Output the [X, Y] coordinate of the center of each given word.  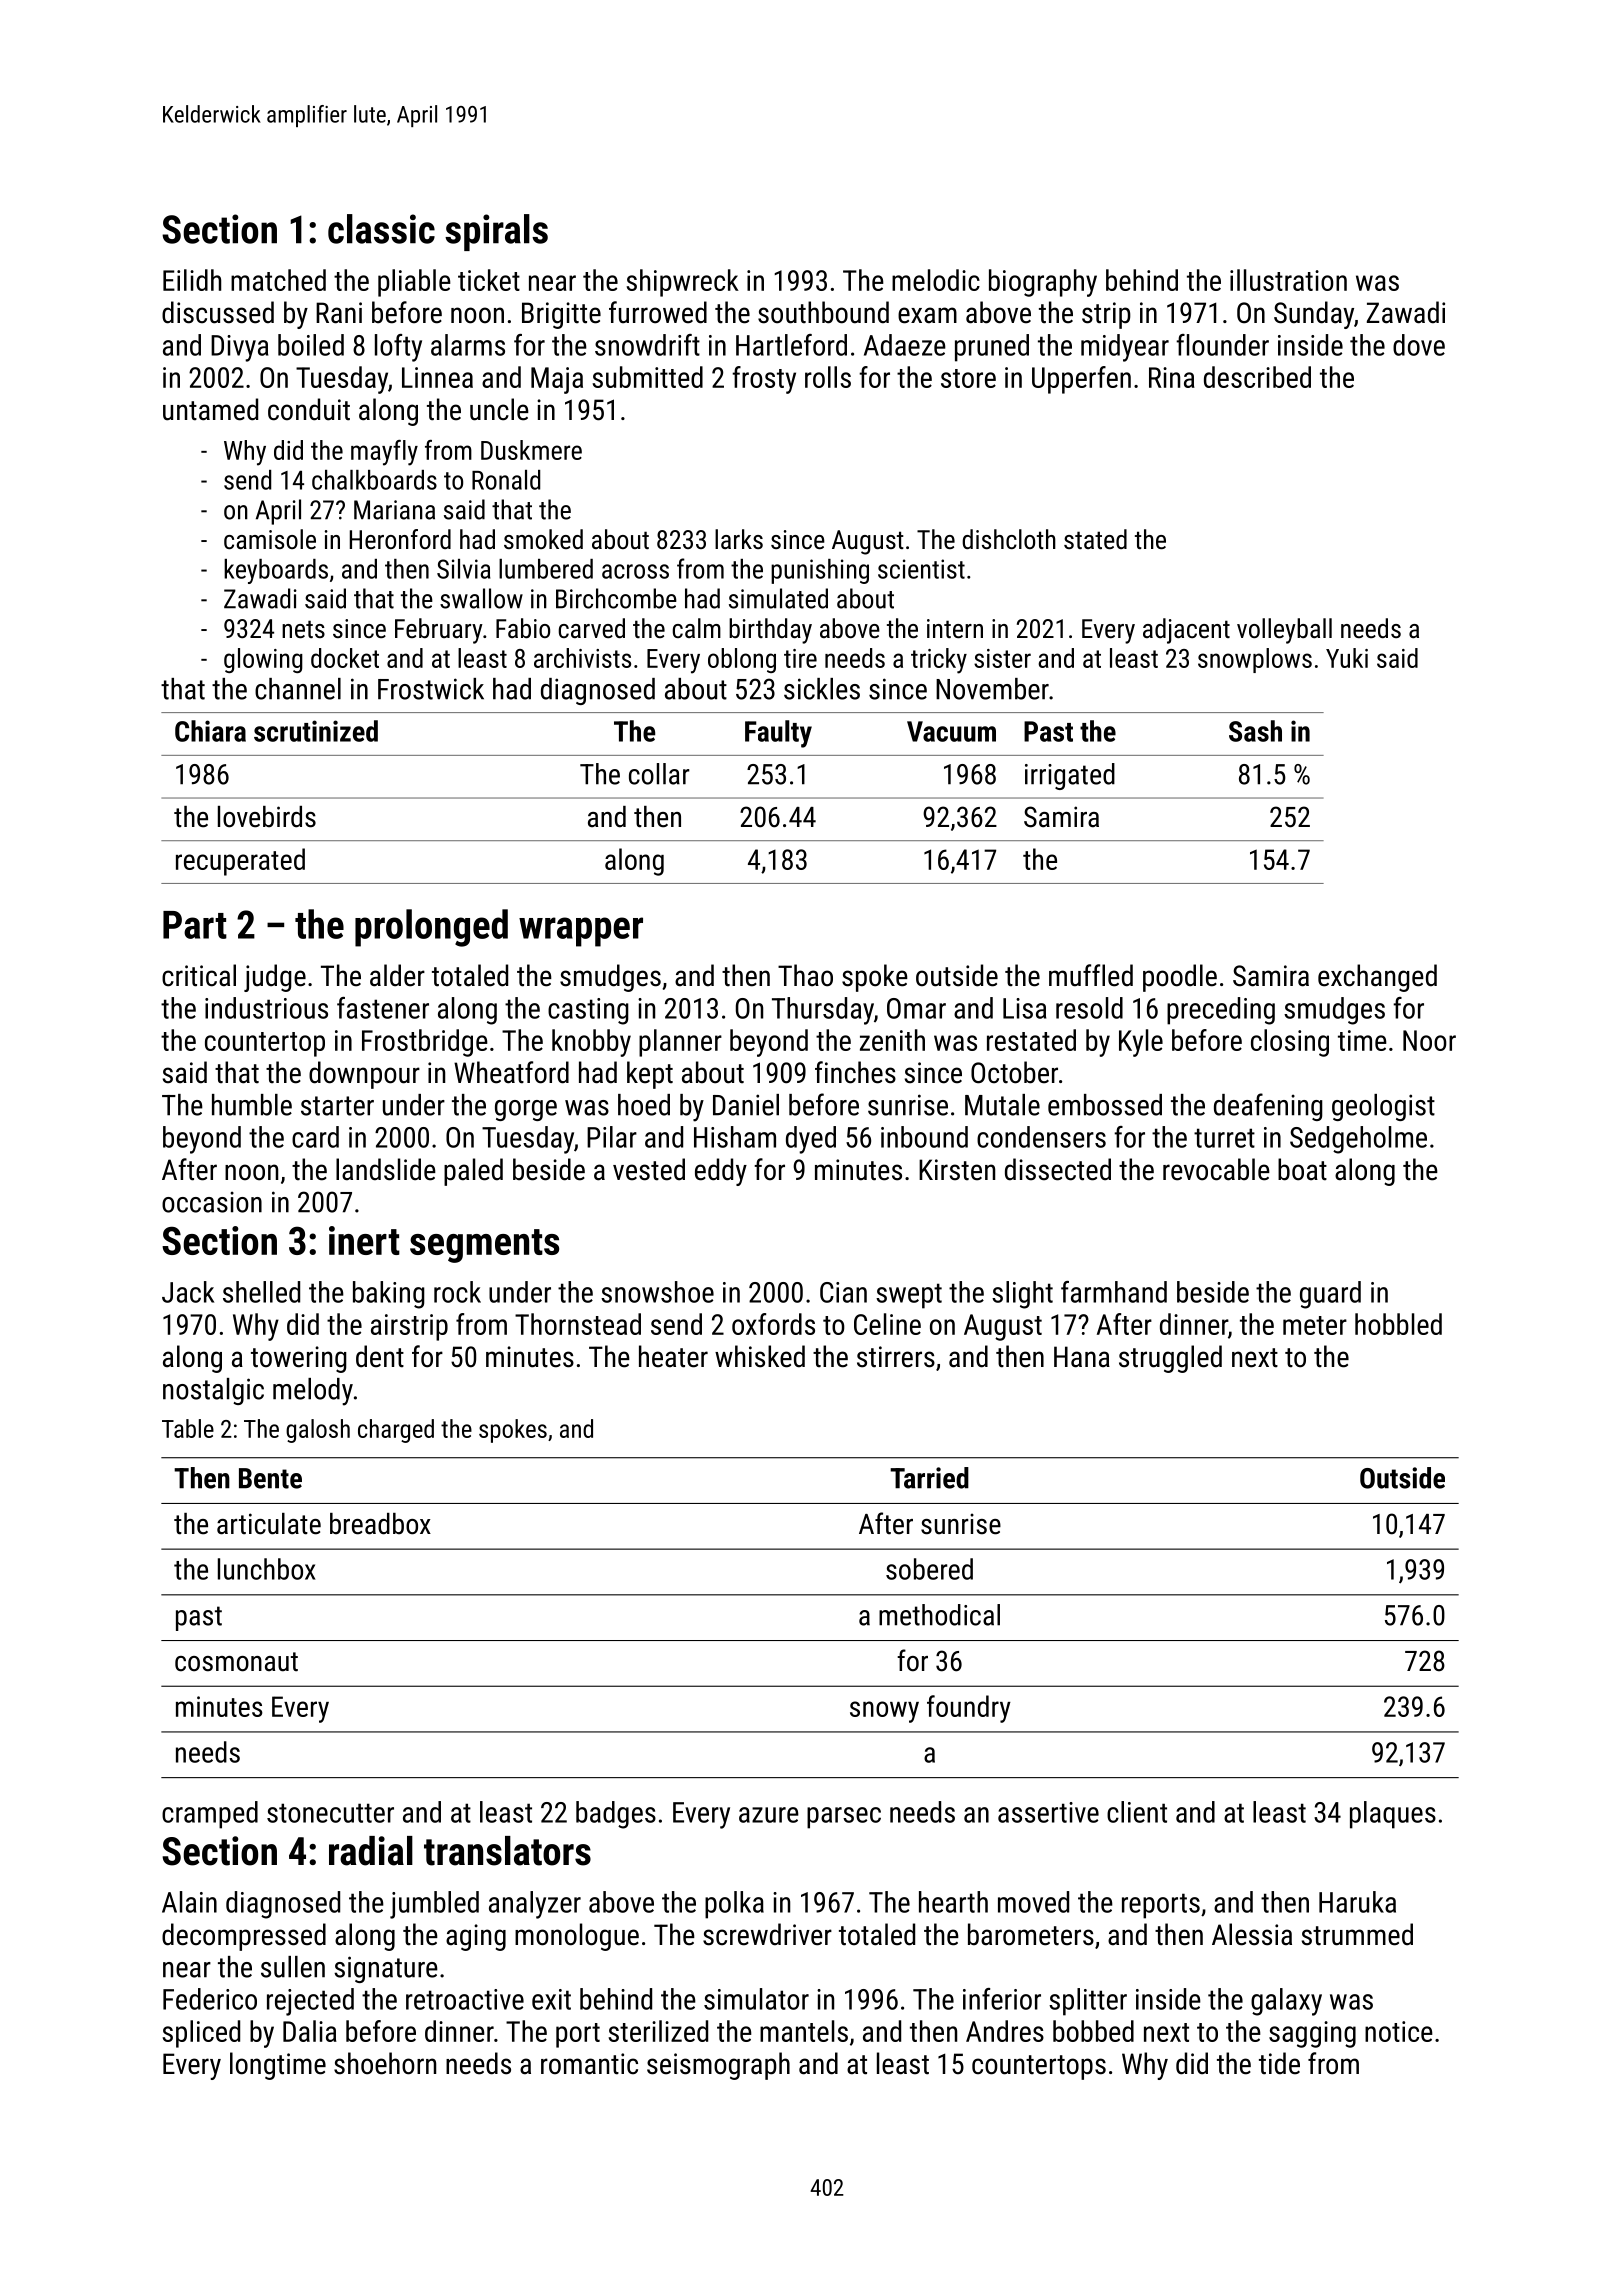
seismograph [718, 2066]
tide [1279, 2063]
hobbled [1398, 1324]
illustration [1288, 280]
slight [1022, 1295]
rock [457, 1292]
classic [381, 229]
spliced [201, 2034]
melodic [936, 280]
